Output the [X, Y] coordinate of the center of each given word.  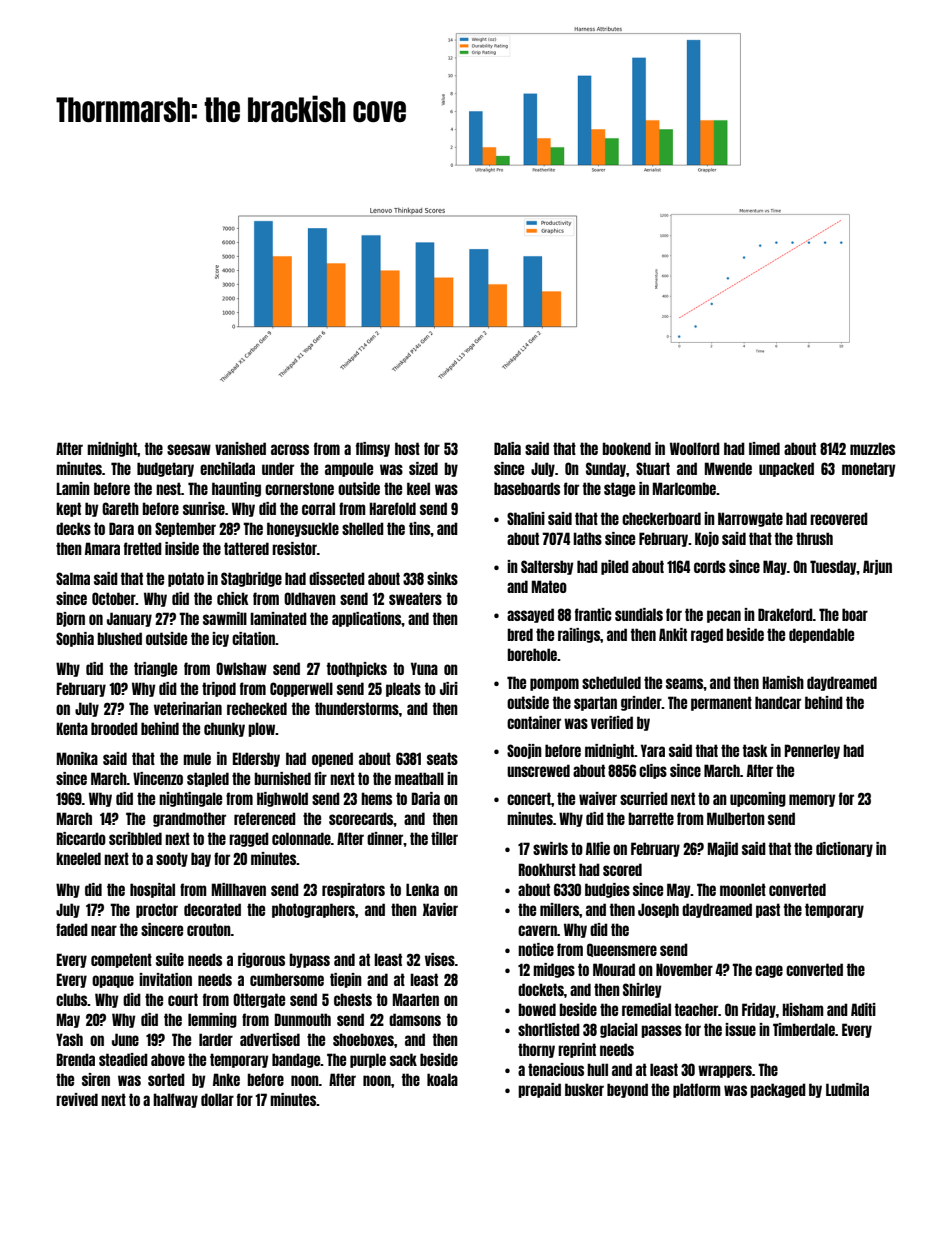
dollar [217, 1099]
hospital [152, 890]
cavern [537, 930]
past [768, 910]
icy [220, 639]
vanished [240, 448]
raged [707, 635]
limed [764, 448]
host [407, 448]
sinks [442, 578]
